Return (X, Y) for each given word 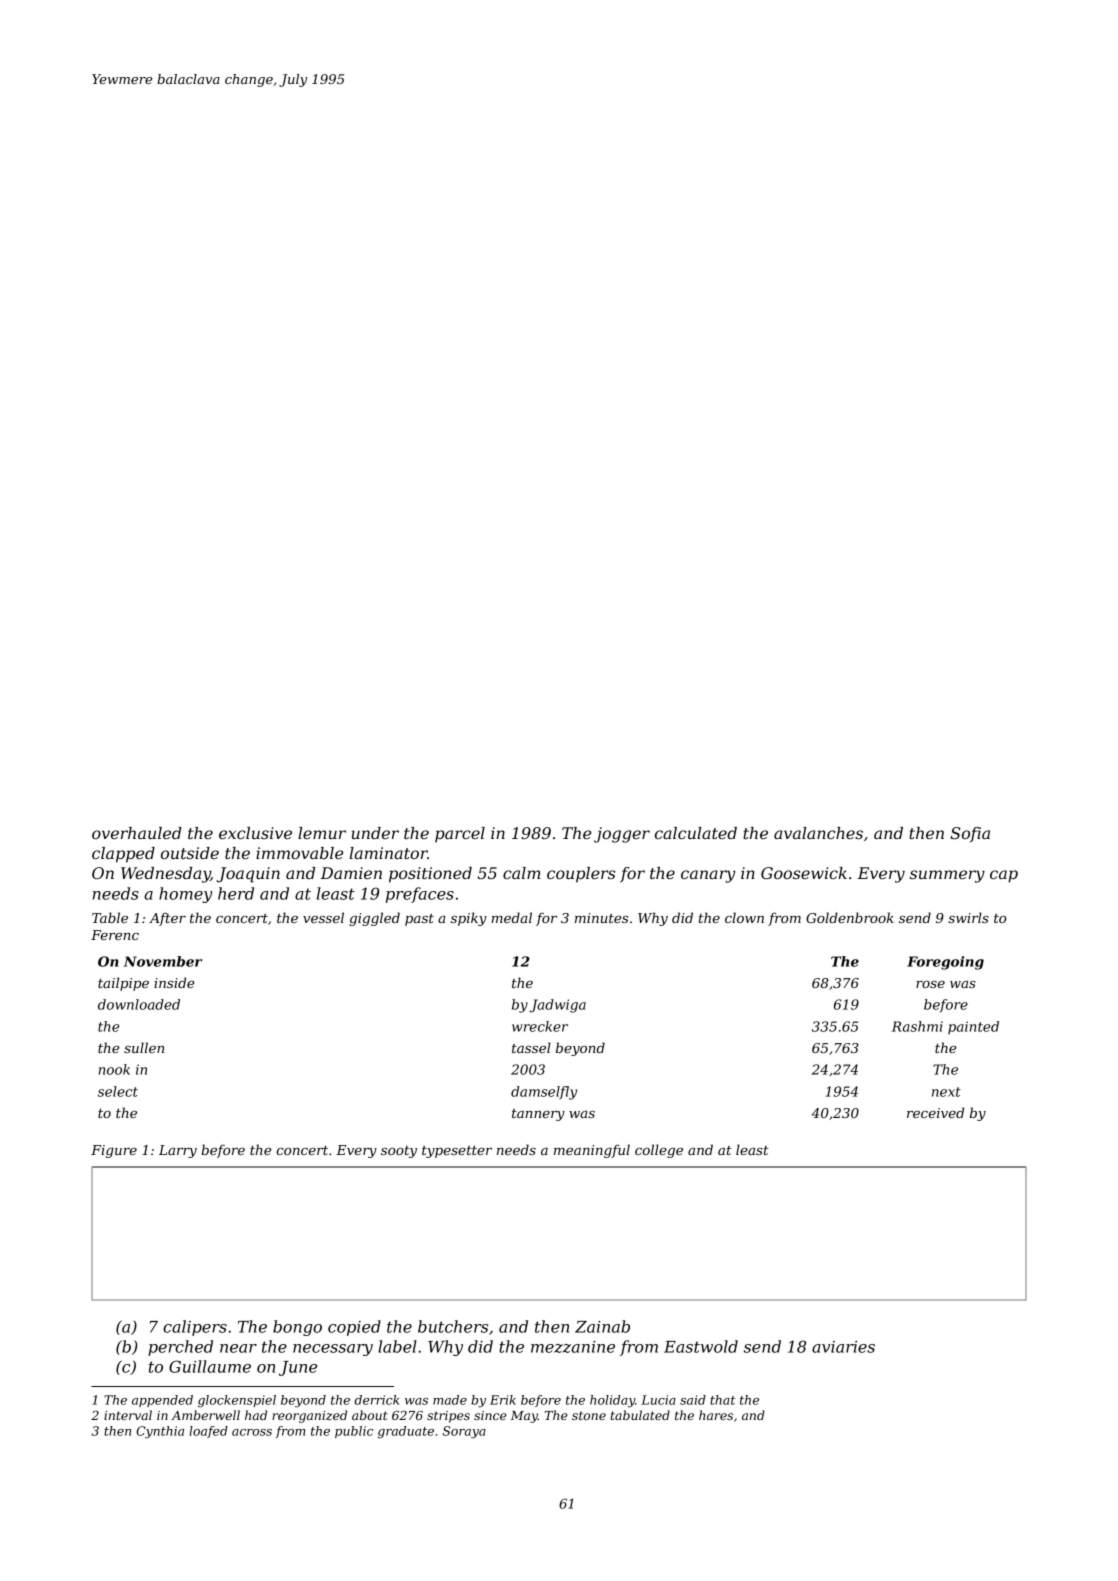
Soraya (464, 1432)
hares (716, 1415)
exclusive (255, 833)
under (375, 833)
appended (162, 1401)
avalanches (818, 833)
